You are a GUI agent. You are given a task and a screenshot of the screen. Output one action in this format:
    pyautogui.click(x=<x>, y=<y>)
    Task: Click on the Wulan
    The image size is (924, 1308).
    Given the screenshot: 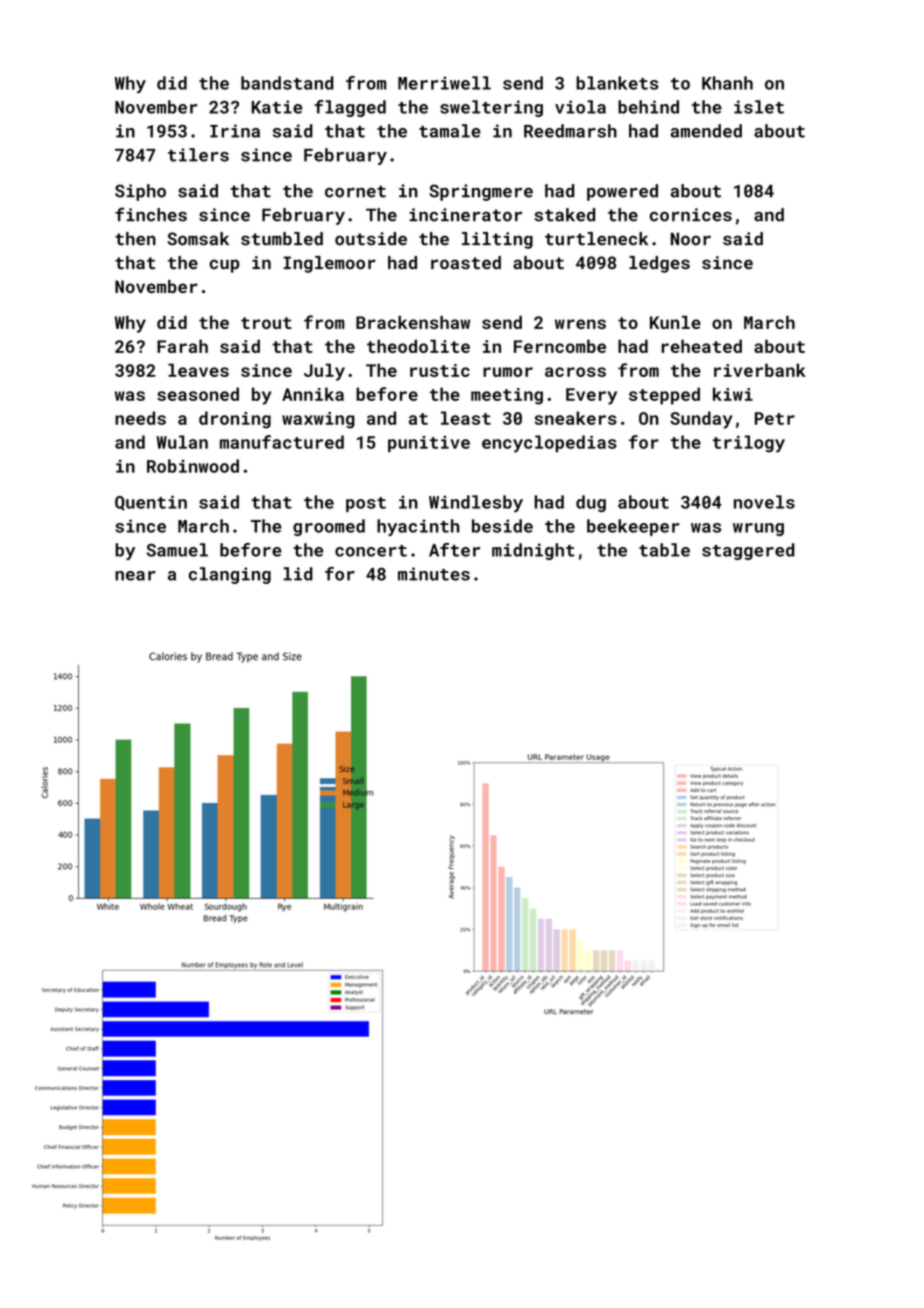 What is the action you would take?
    pyautogui.click(x=182, y=442)
